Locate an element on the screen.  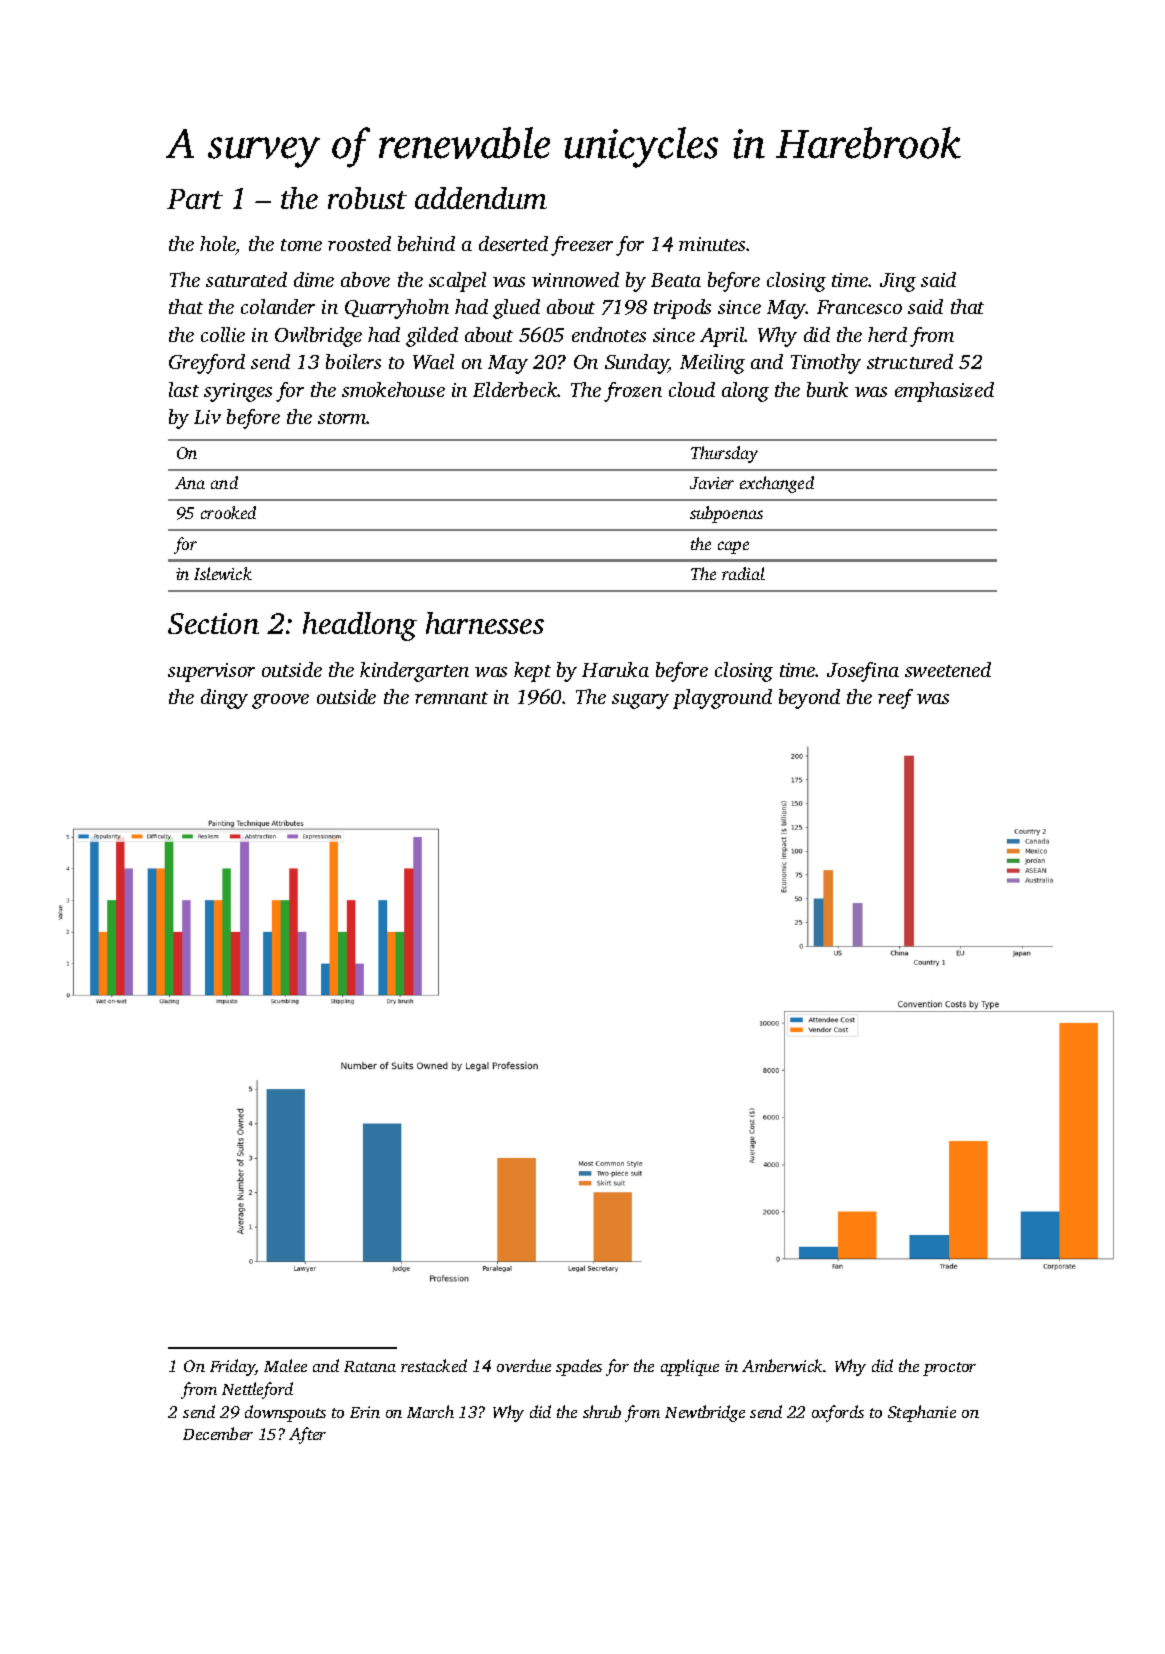
downspouts is located at coordinates (285, 1413).
